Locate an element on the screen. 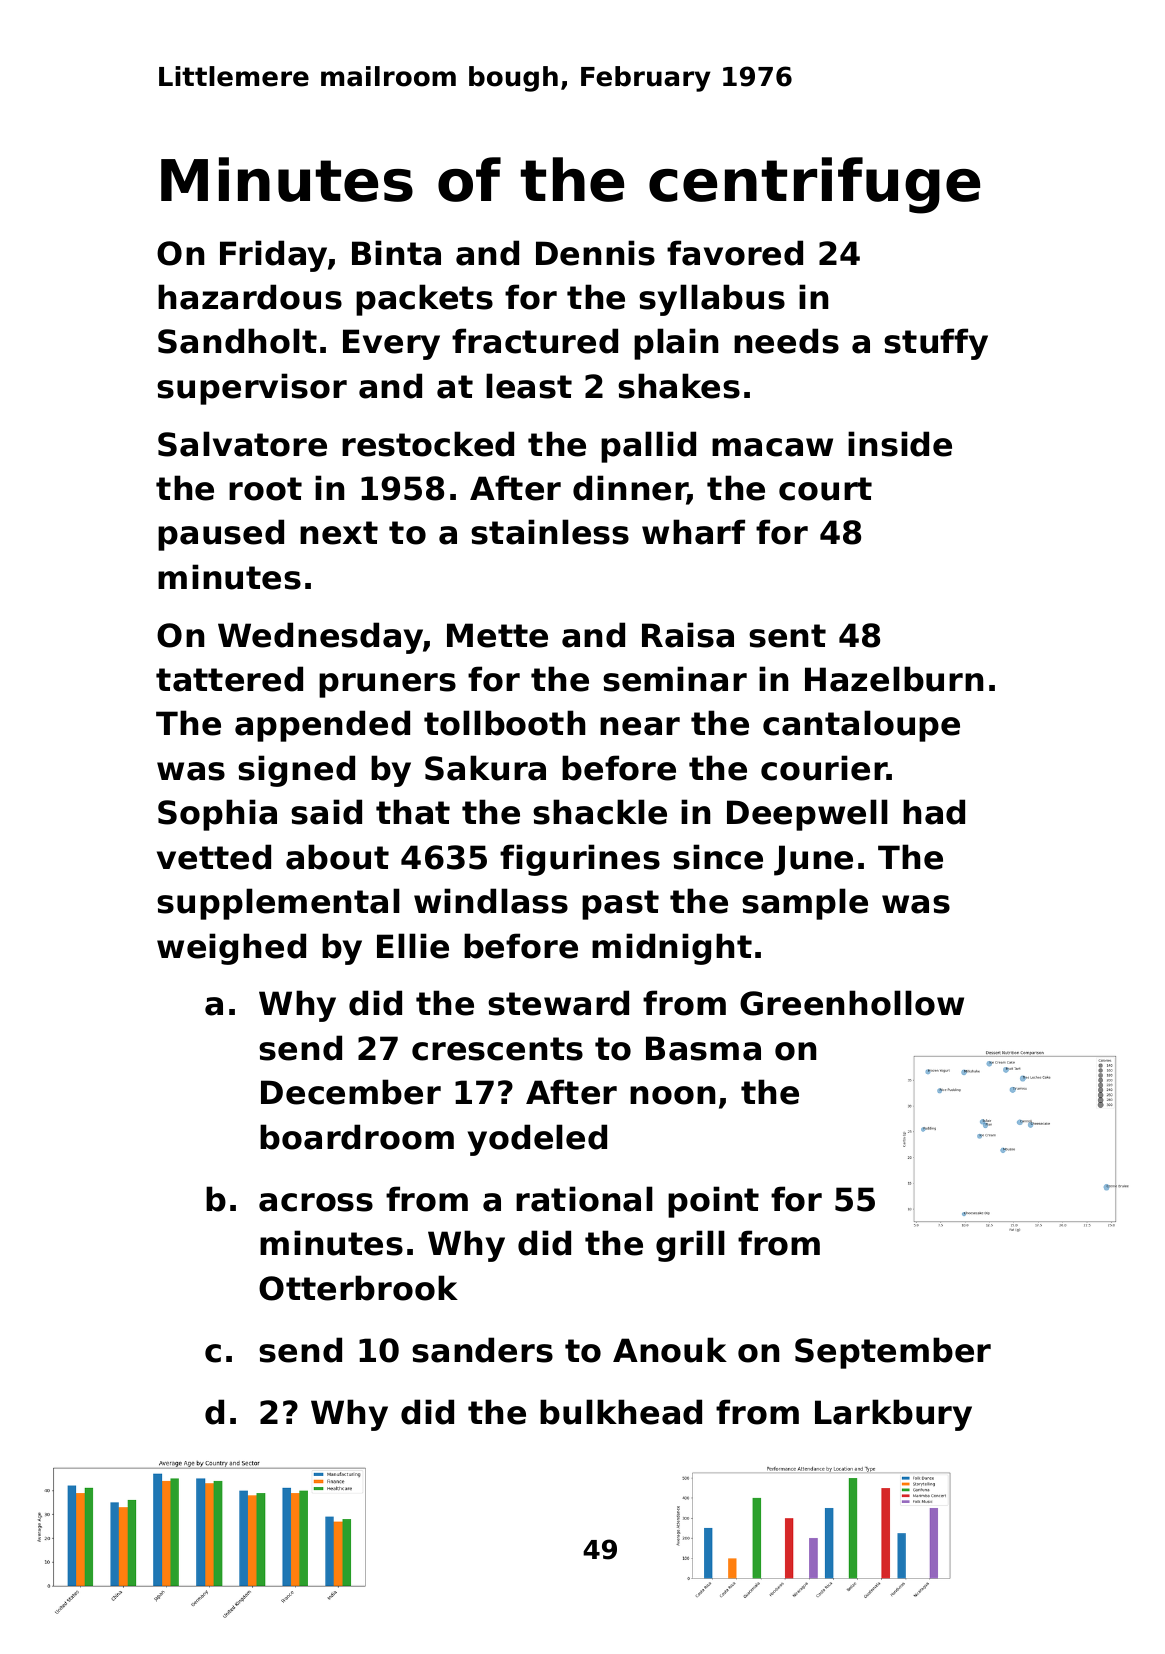  had is located at coordinates (934, 812).
